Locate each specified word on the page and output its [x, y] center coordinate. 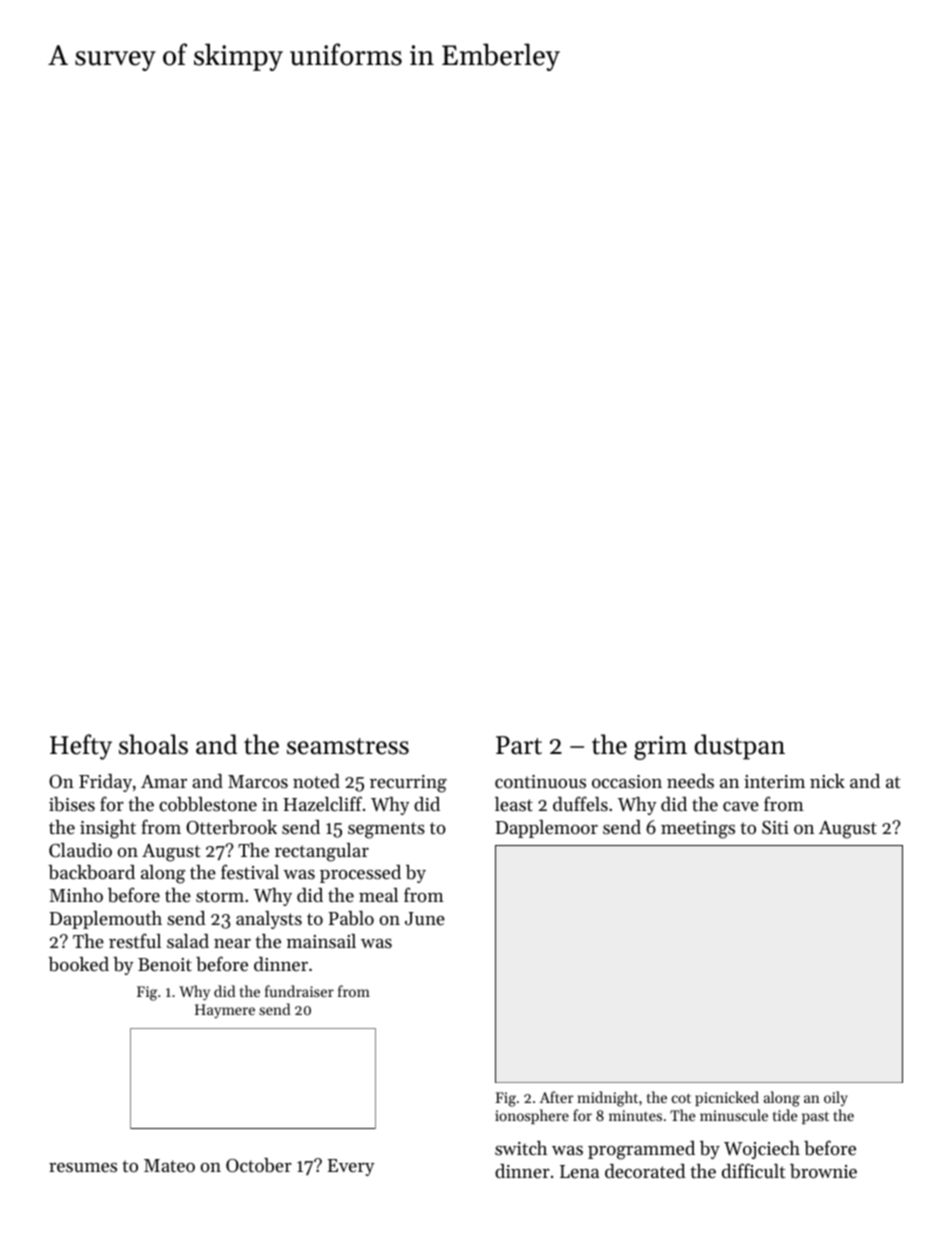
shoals [153, 744]
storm [220, 896]
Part [519, 745]
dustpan [739, 747]
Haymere [225, 1011]
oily [836, 1098]
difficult [753, 1170]
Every [351, 1167]
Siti [775, 828]
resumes [83, 1167]
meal [378, 895]
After [556, 1097]
